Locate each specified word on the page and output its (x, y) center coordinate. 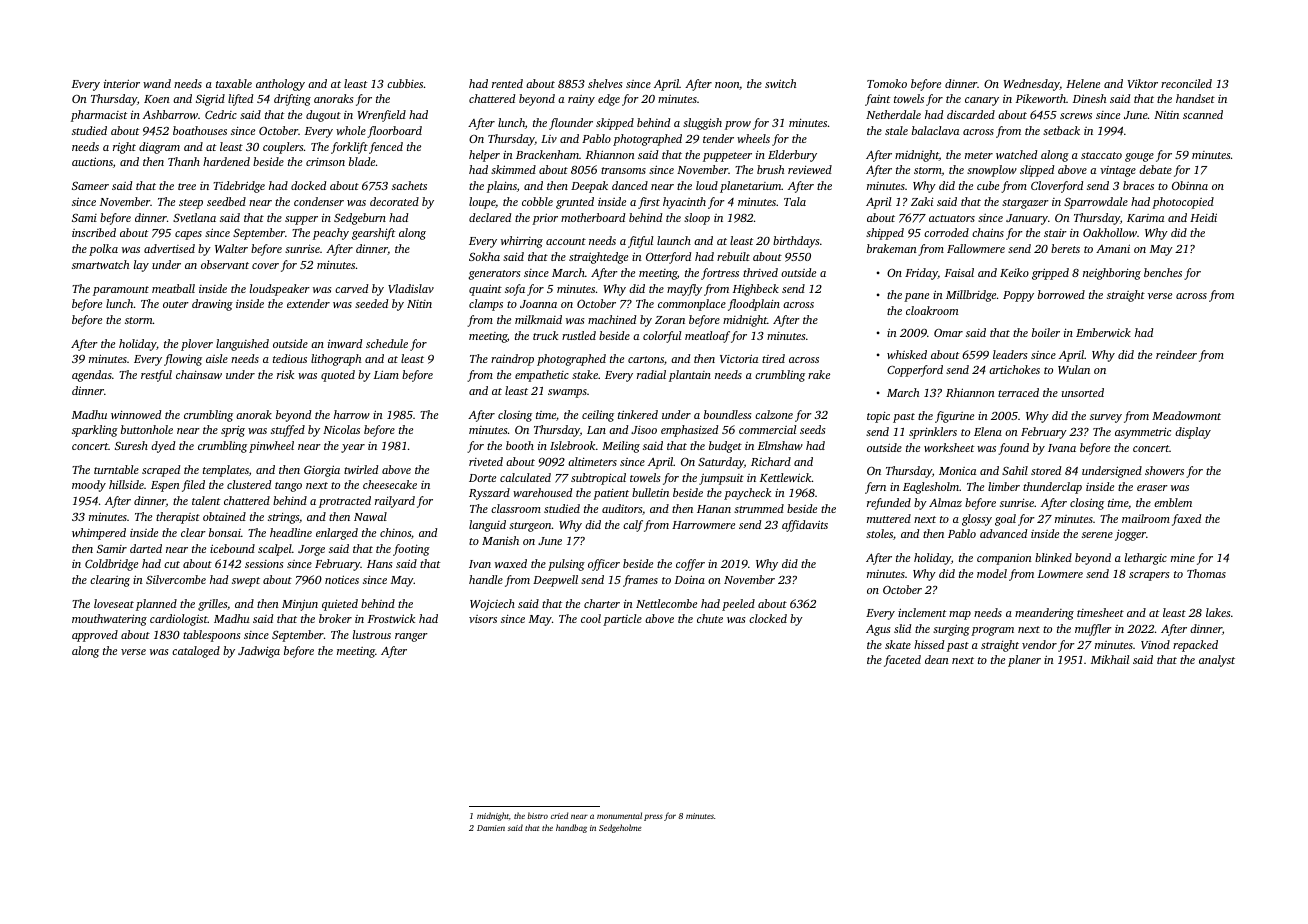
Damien (491, 828)
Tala (795, 201)
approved (95, 636)
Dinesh (1089, 98)
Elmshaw (780, 445)
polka (103, 250)
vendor (1039, 644)
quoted (338, 376)
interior (122, 83)
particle (622, 620)
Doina (690, 579)
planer (1024, 661)
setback (1061, 130)
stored (1046, 470)
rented (507, 83)
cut (172, 564)
